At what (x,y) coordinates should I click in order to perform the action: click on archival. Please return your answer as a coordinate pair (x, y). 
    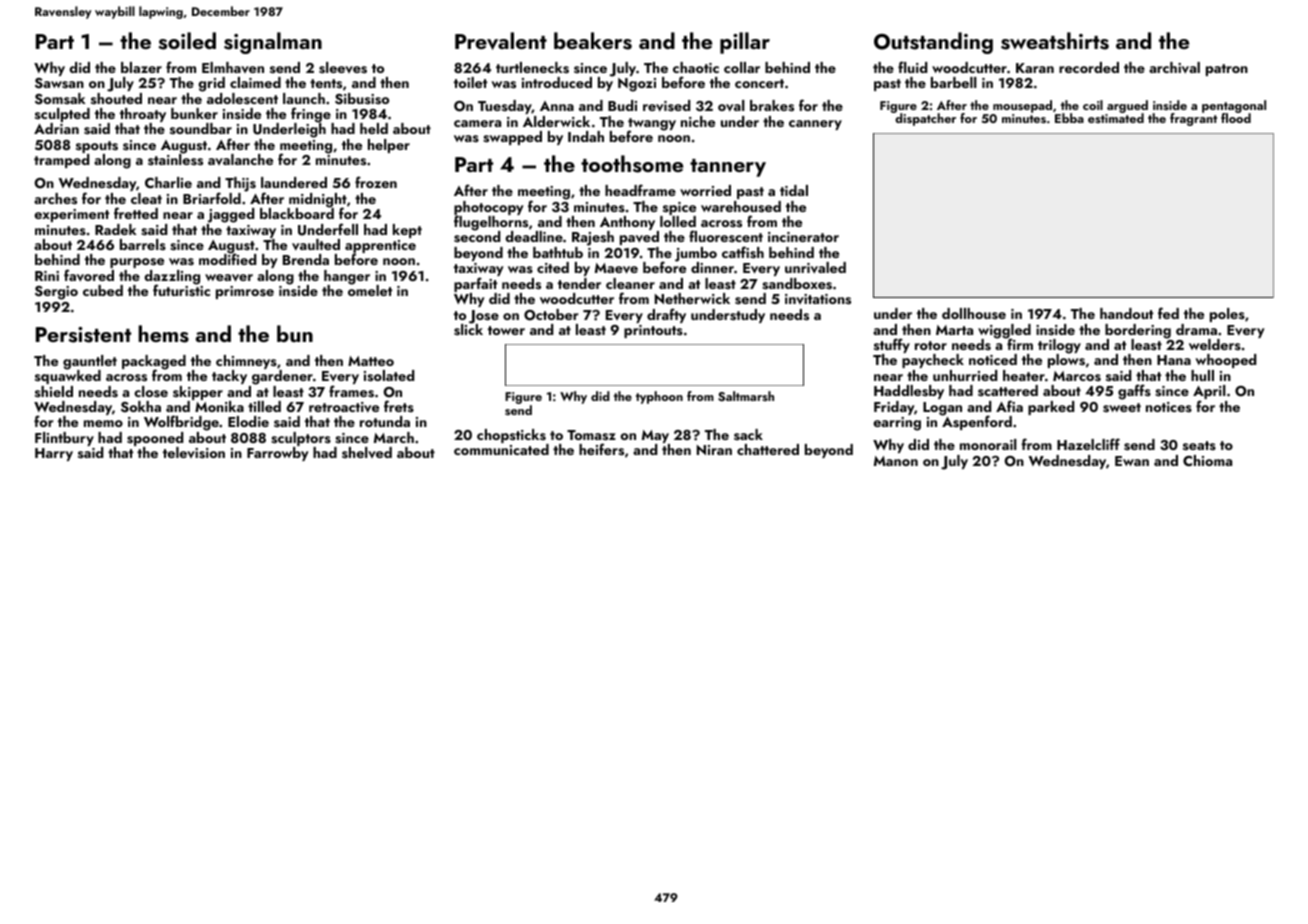
    Looking at the image, I should click on (1174, 68).
